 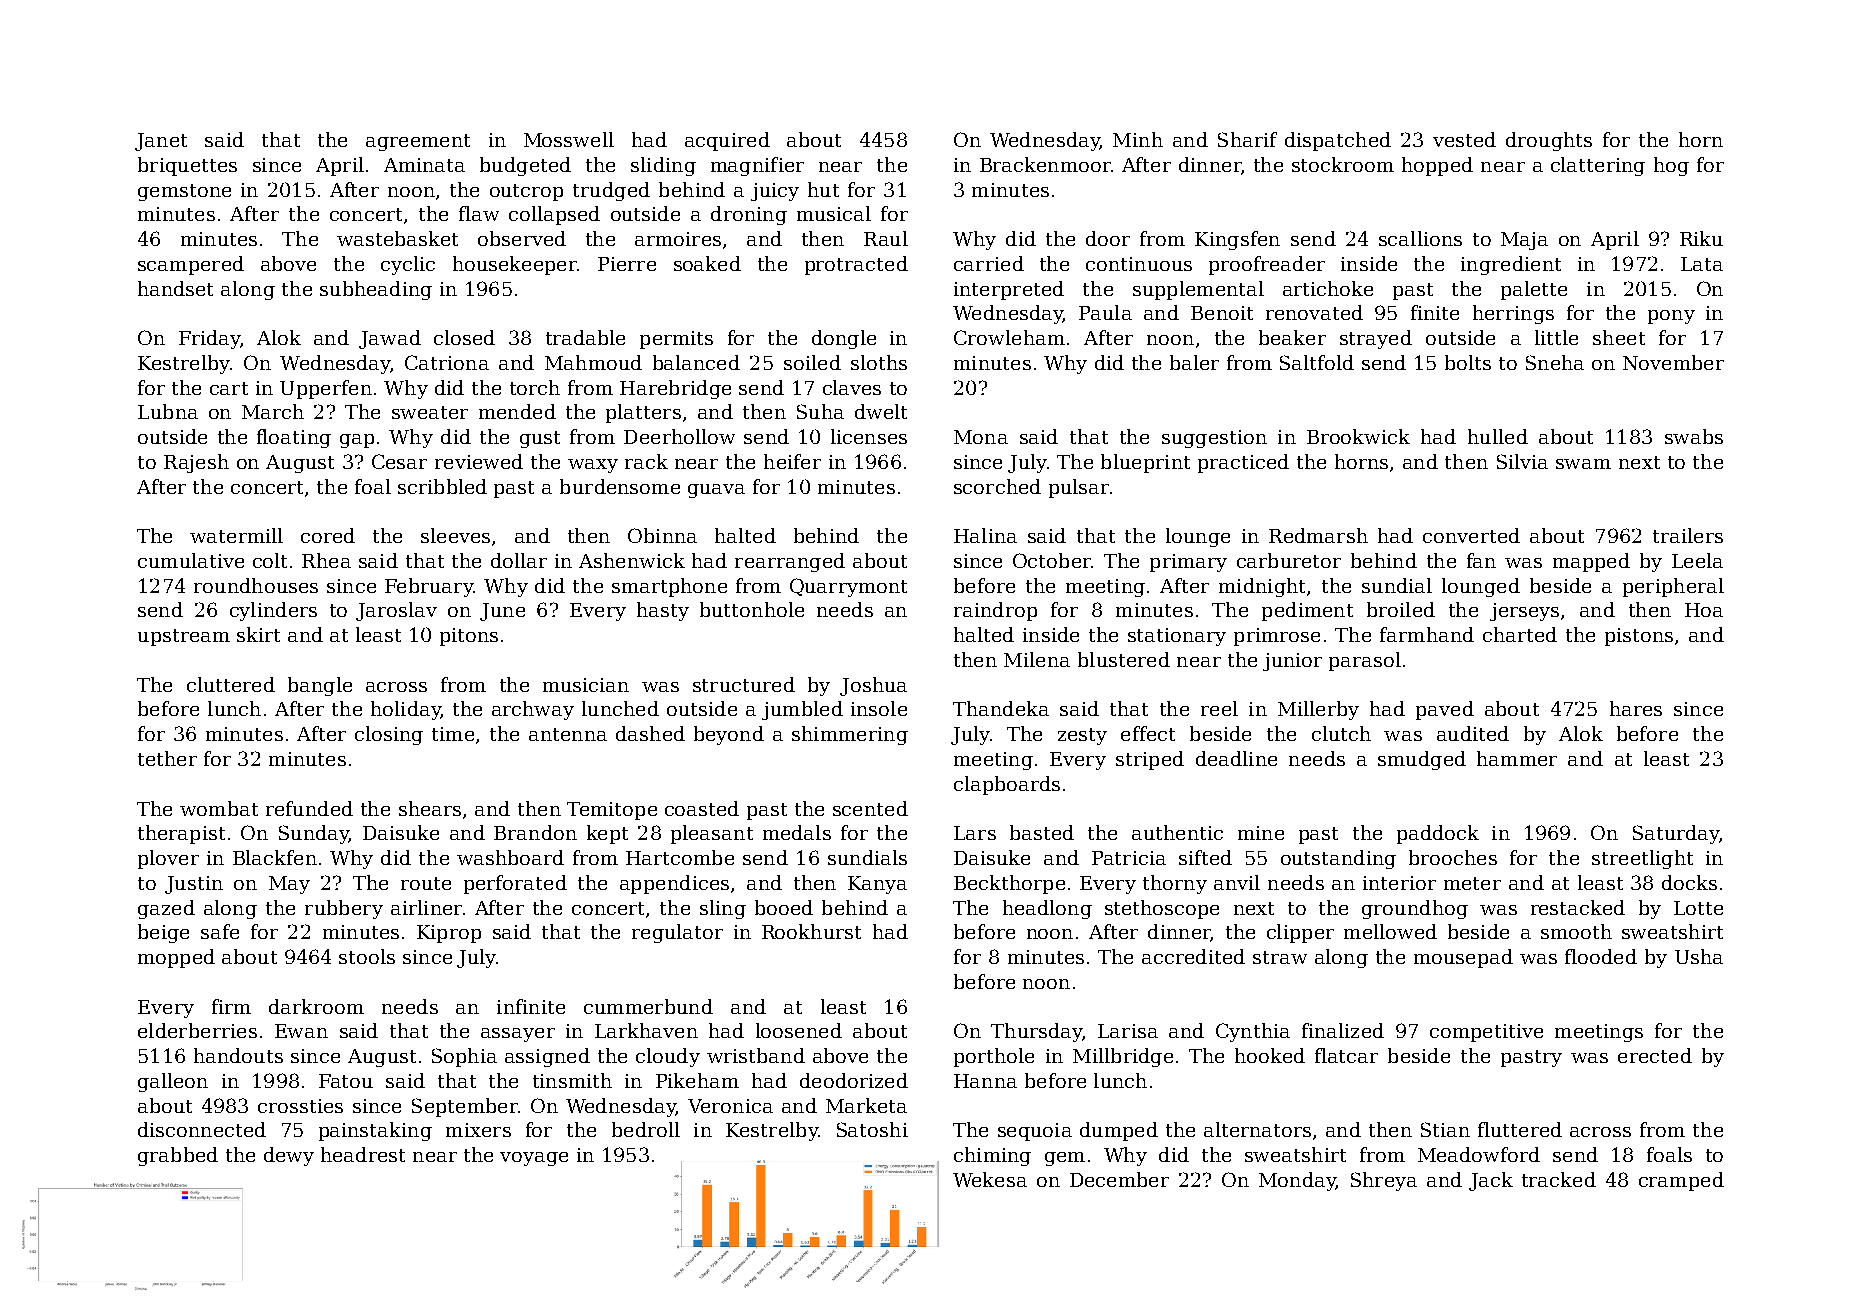 I want to click on blustered, so click(x=1124, y=659).
